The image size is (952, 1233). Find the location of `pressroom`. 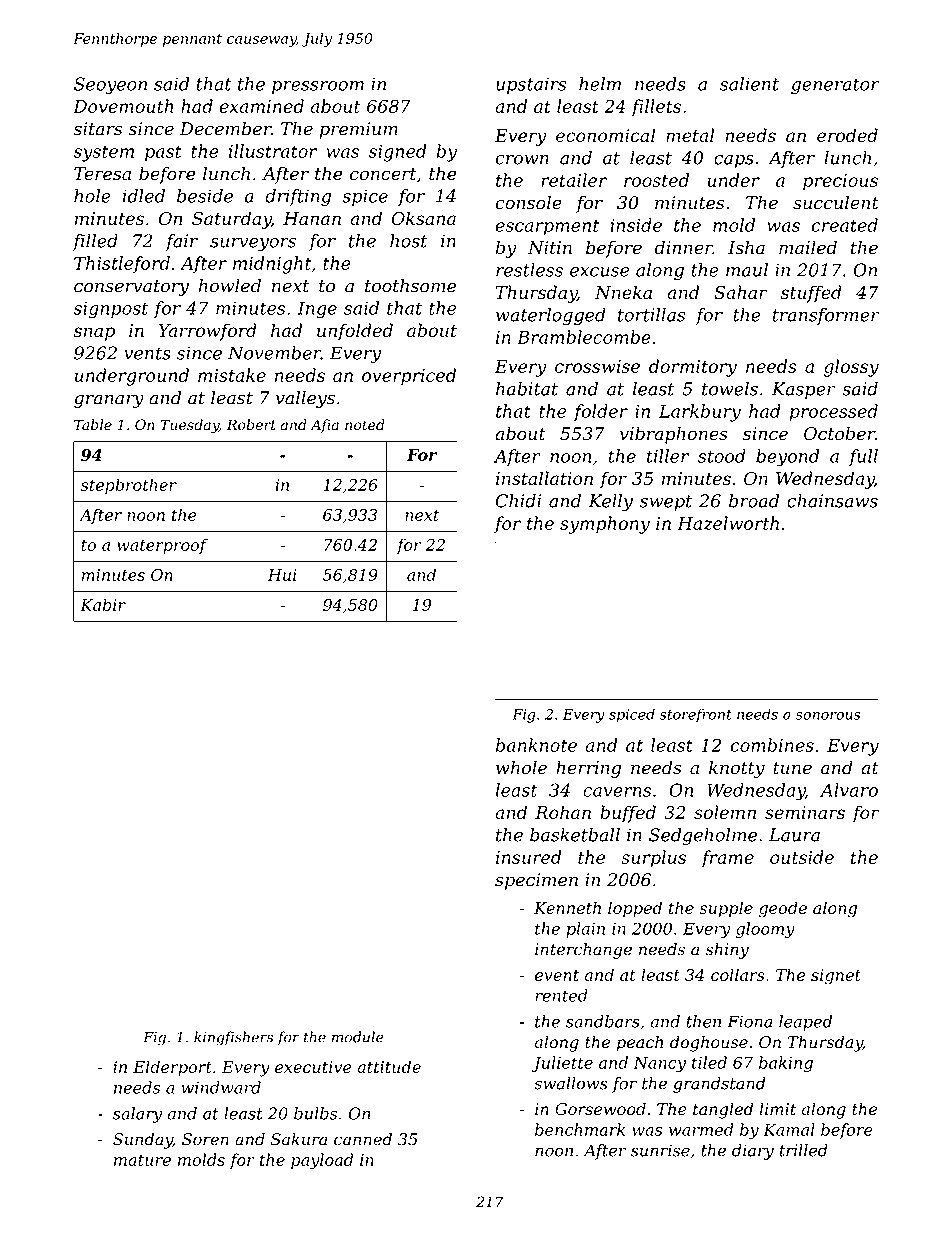

pressroom is located at coordinates (318, 87).
